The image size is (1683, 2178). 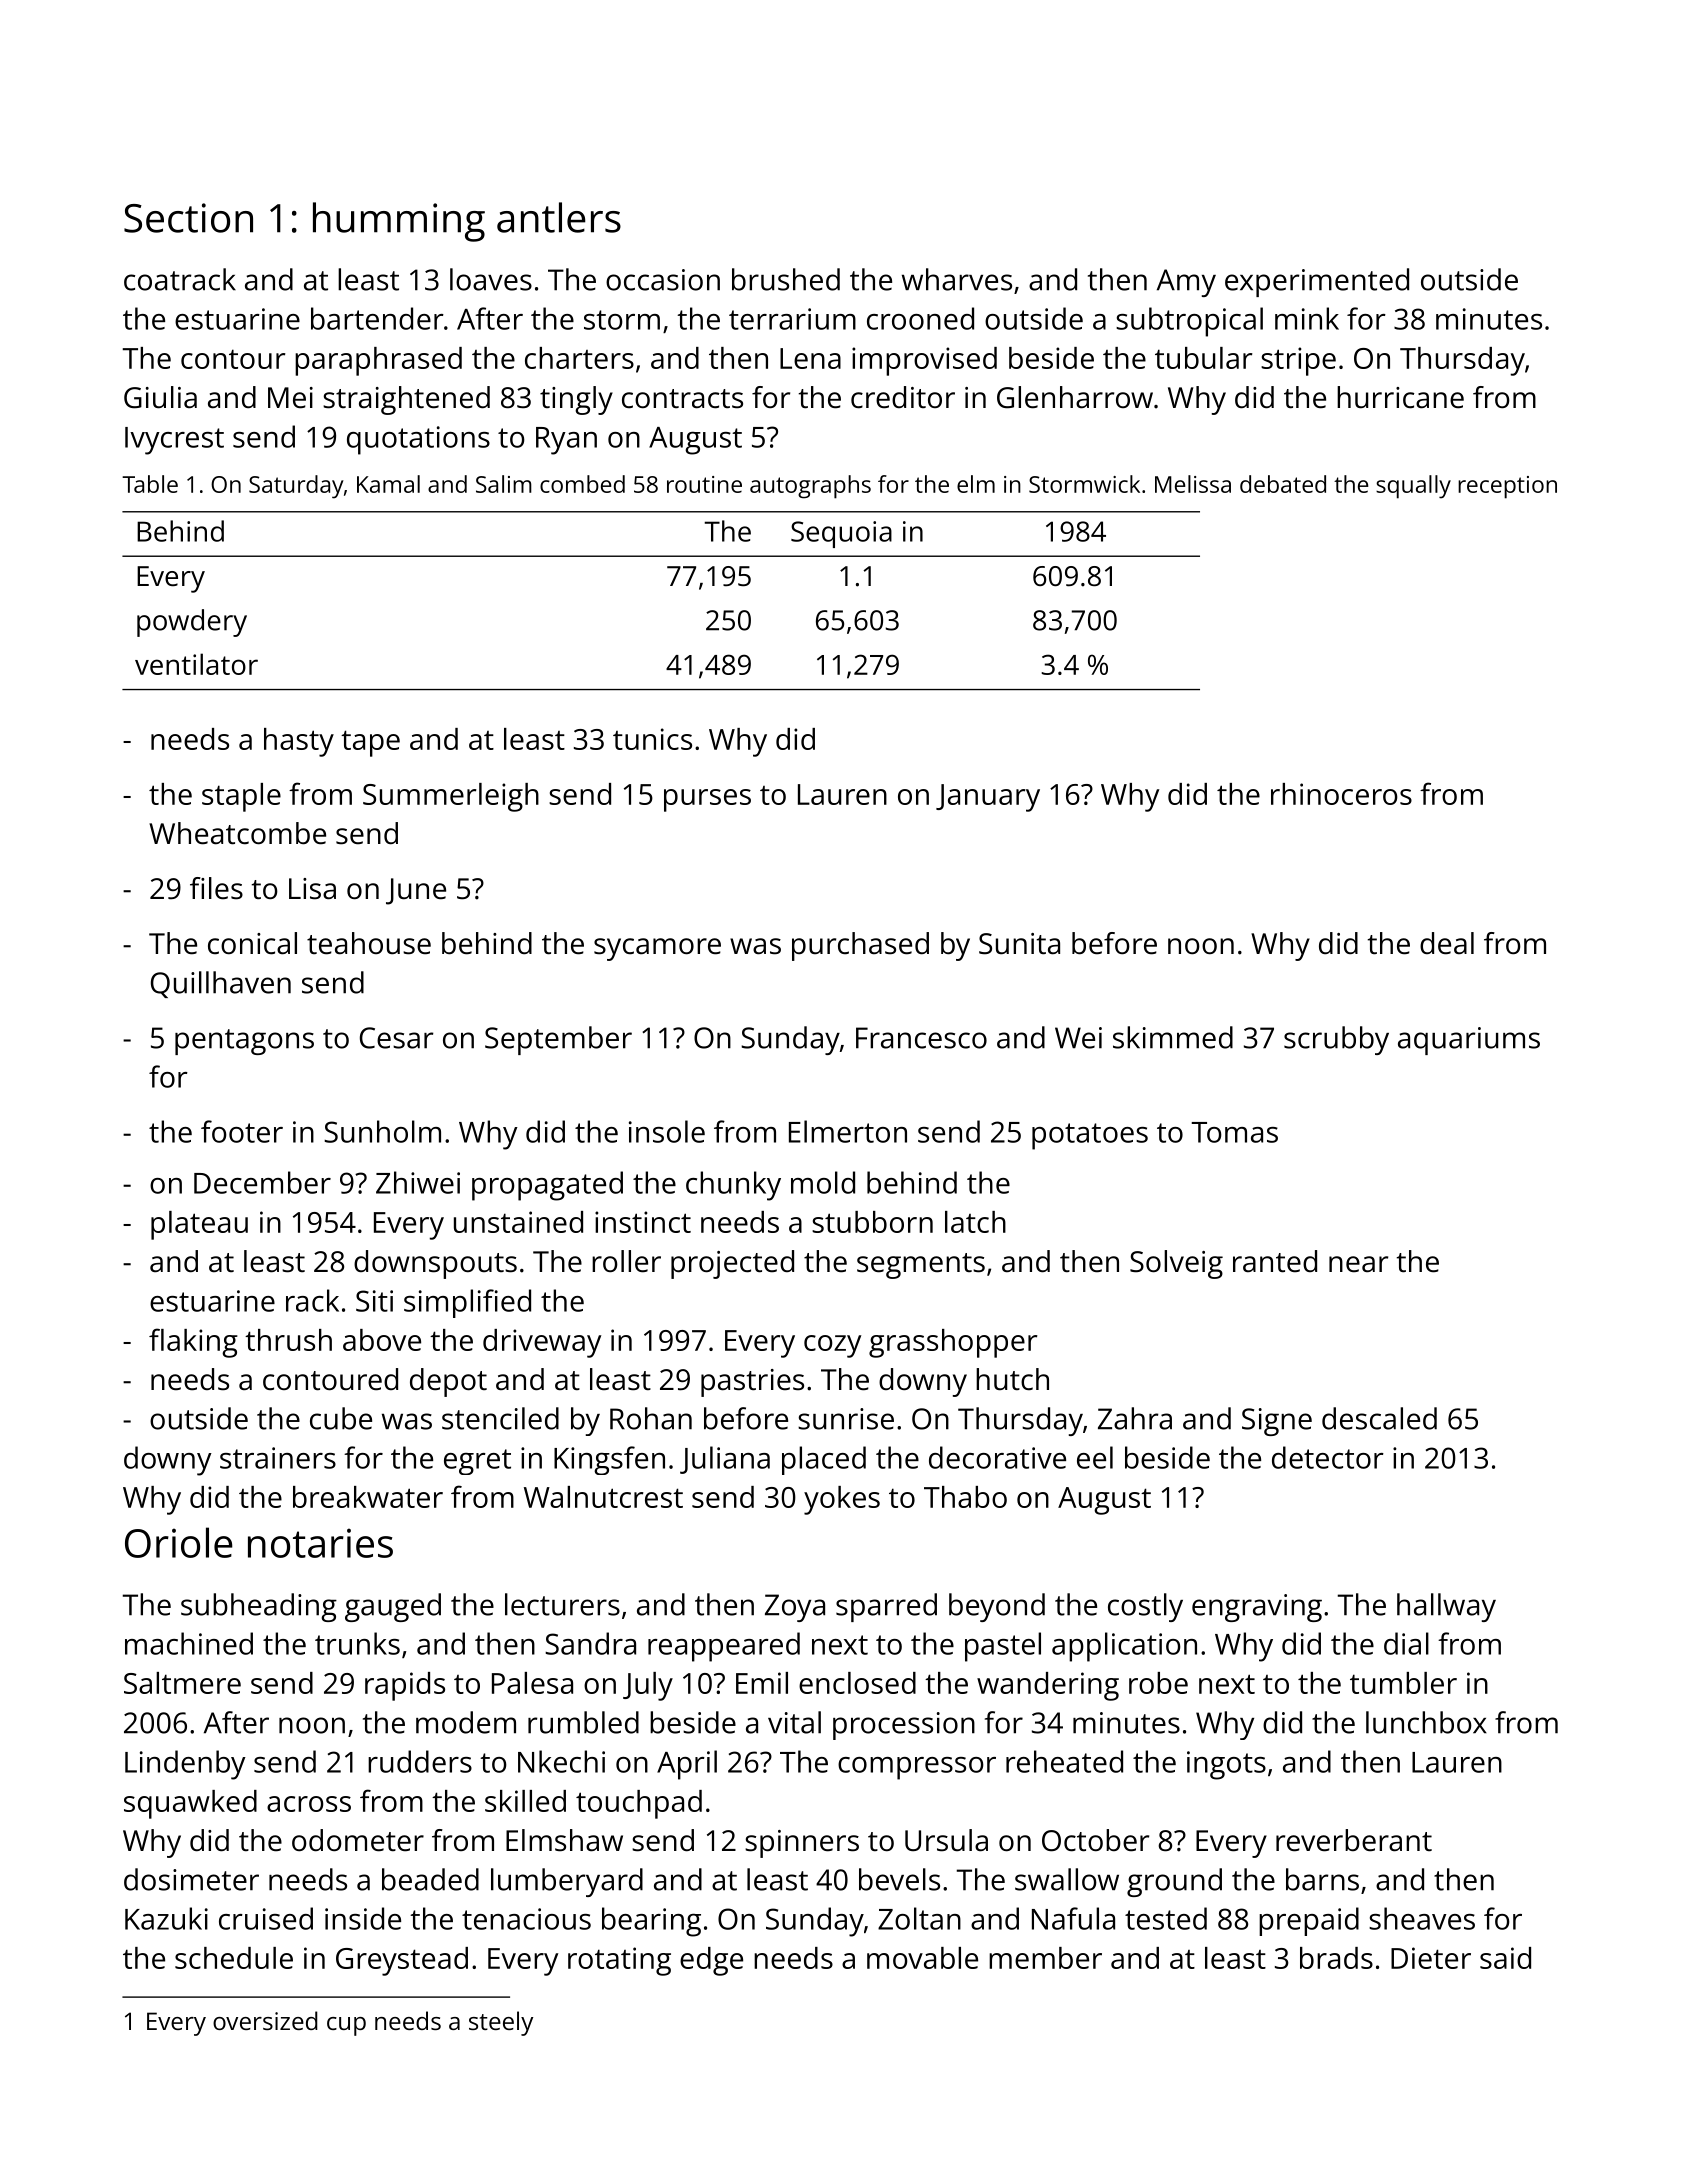 I want to click on September, so click(x=558, y=1040).
